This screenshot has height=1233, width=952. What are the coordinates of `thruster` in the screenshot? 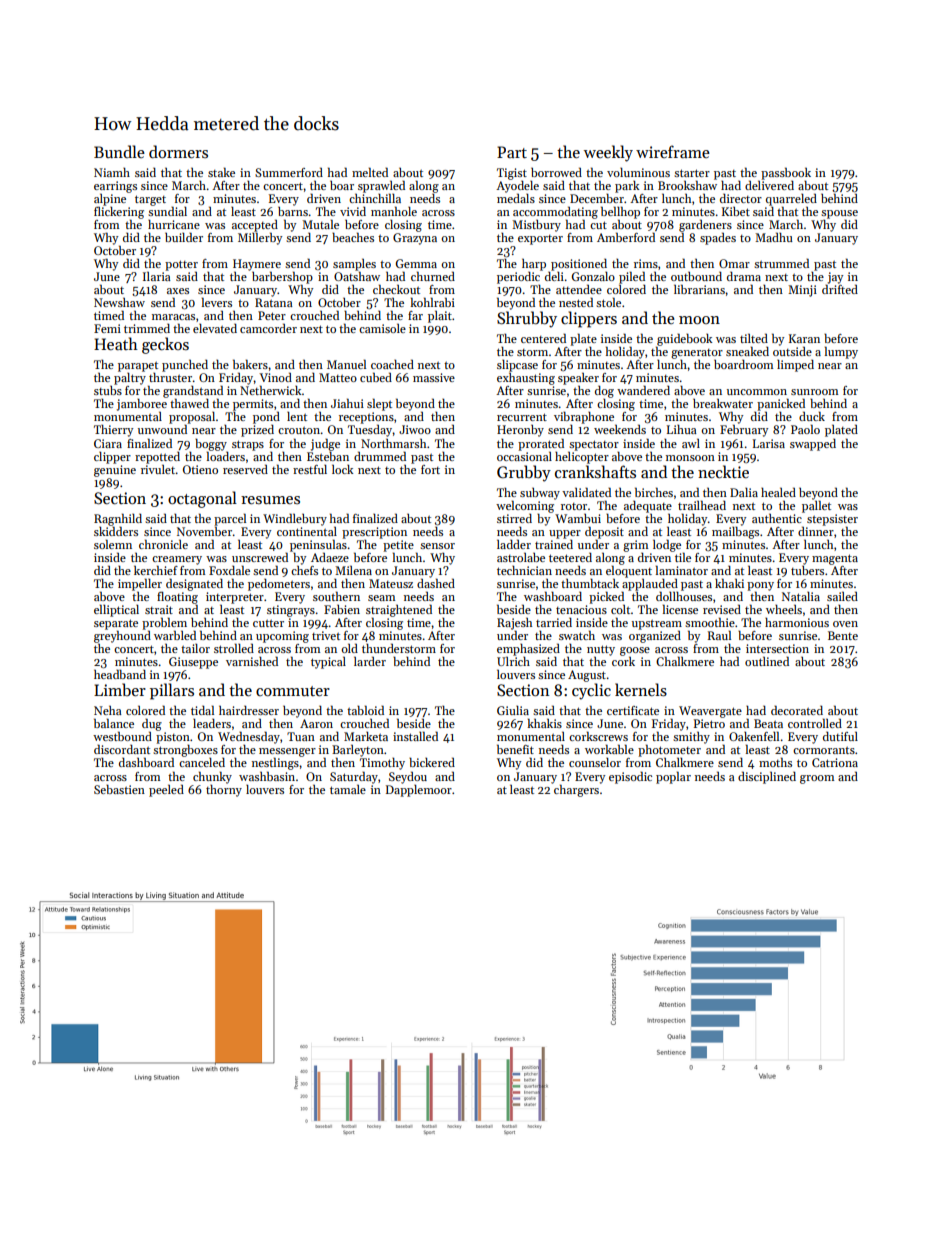 It's located at (170, 377).
